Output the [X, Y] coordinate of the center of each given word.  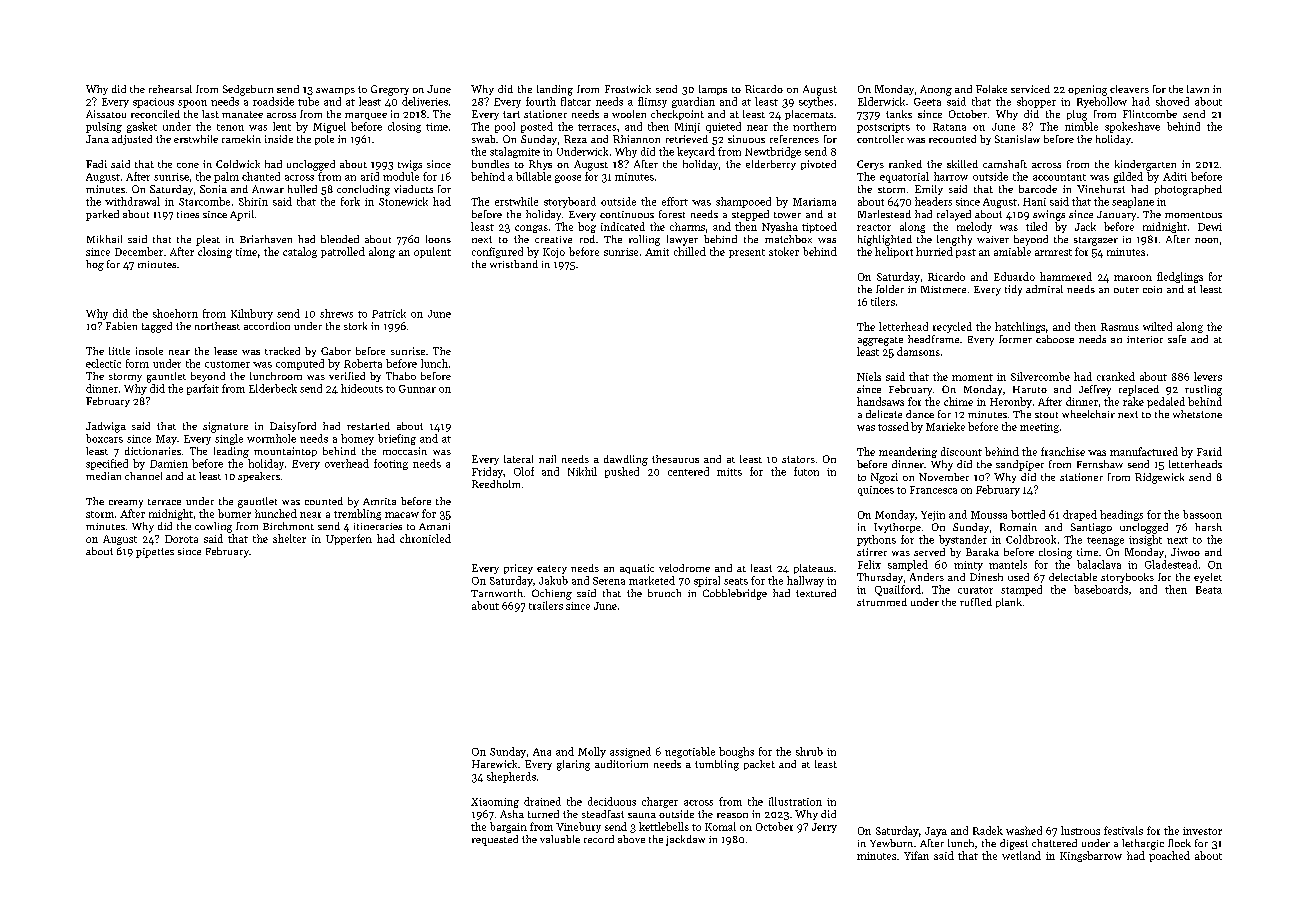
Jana [97, 139]
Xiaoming [495, 803]
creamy [126, 504]
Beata [1209, 590]
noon [1206, 240]
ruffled [976, 602]
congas [531, 229]
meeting [1039, 428]
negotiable [690, 752]
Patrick [389, 313]
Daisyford [293, 427]
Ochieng [552, 594]
